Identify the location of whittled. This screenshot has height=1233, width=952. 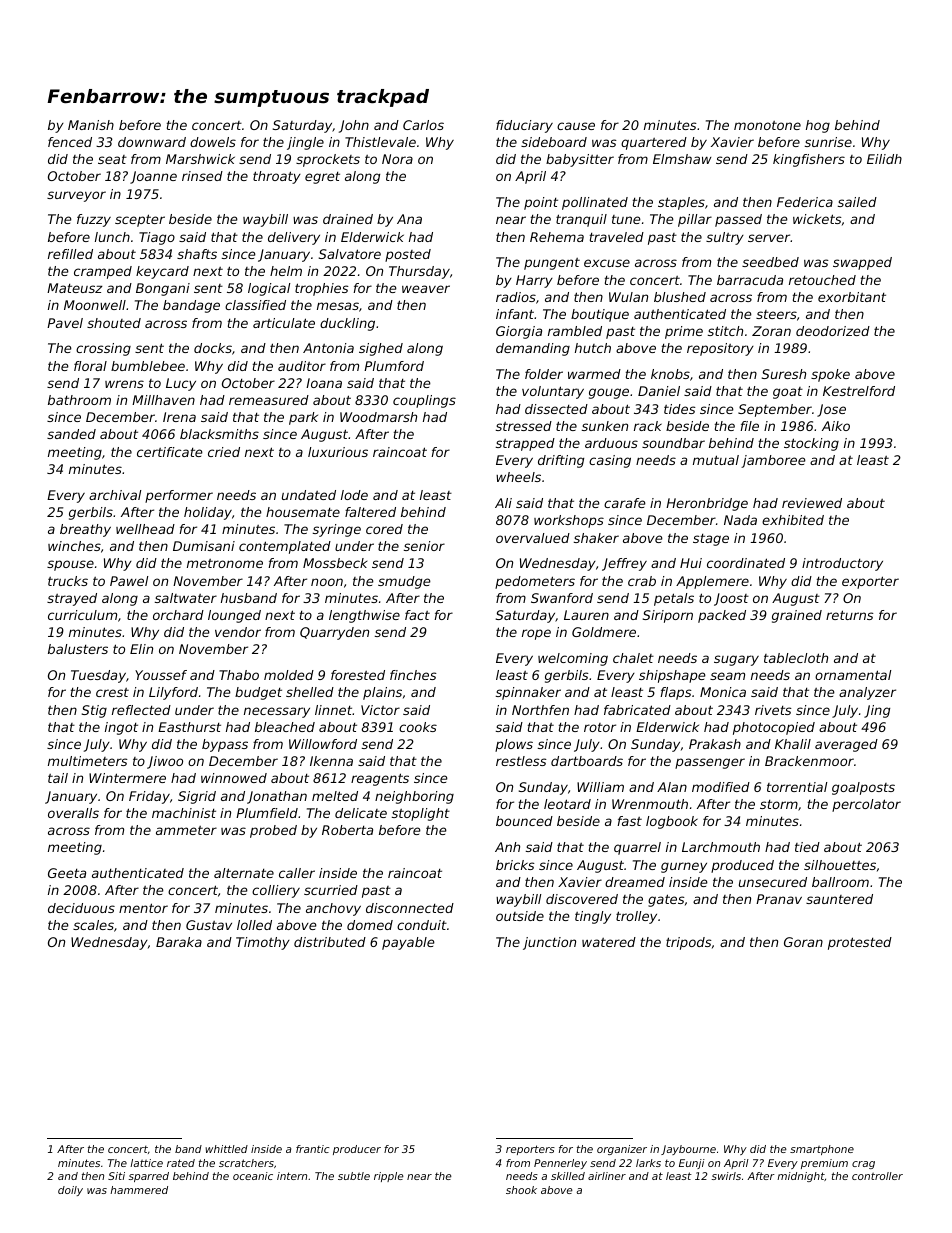
(226, 1149).
